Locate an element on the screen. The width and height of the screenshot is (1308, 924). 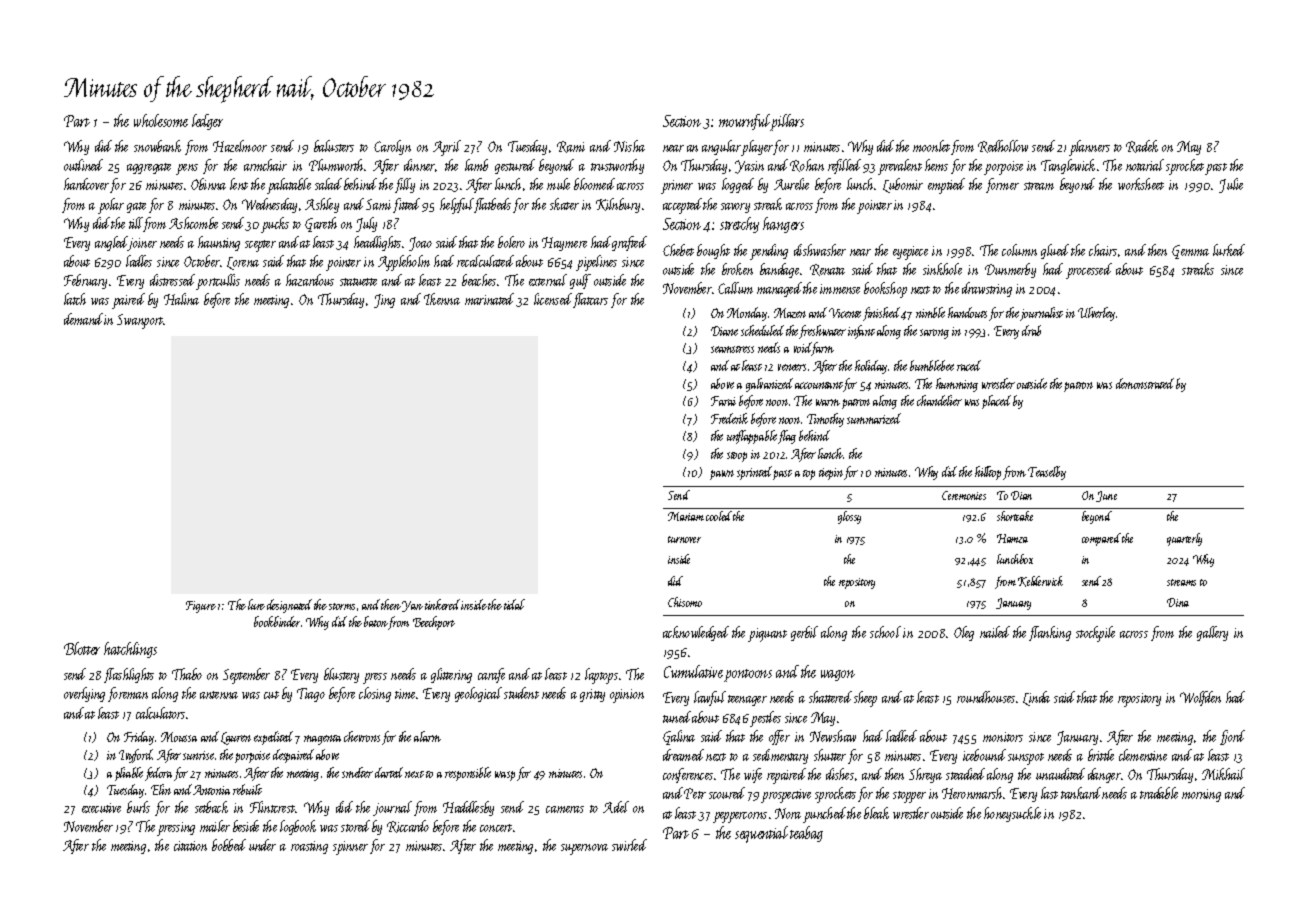
demonstrated is located at coordinates (1145, 383).
